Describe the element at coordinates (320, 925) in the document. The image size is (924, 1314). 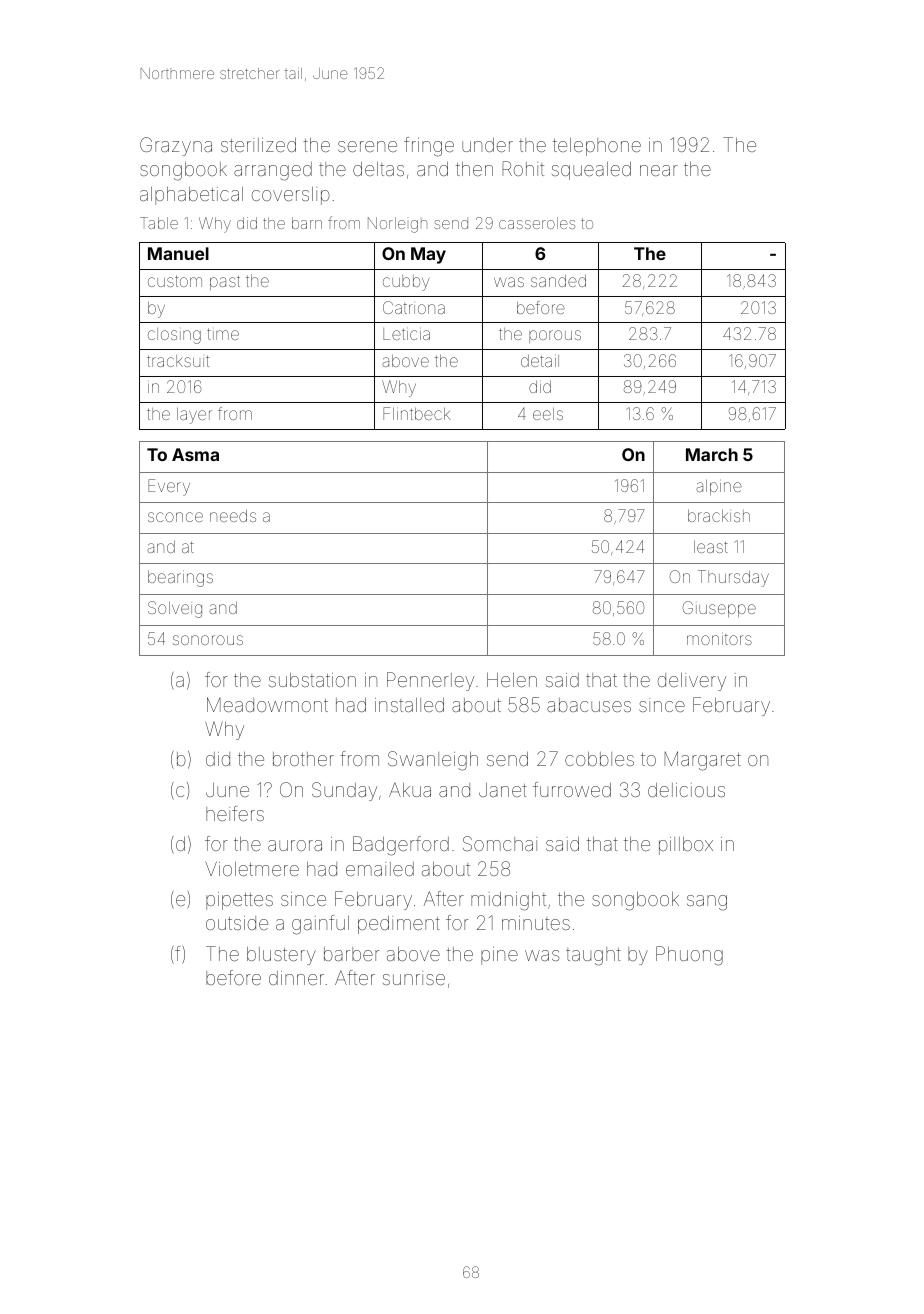
I see `gainful` at that location.
